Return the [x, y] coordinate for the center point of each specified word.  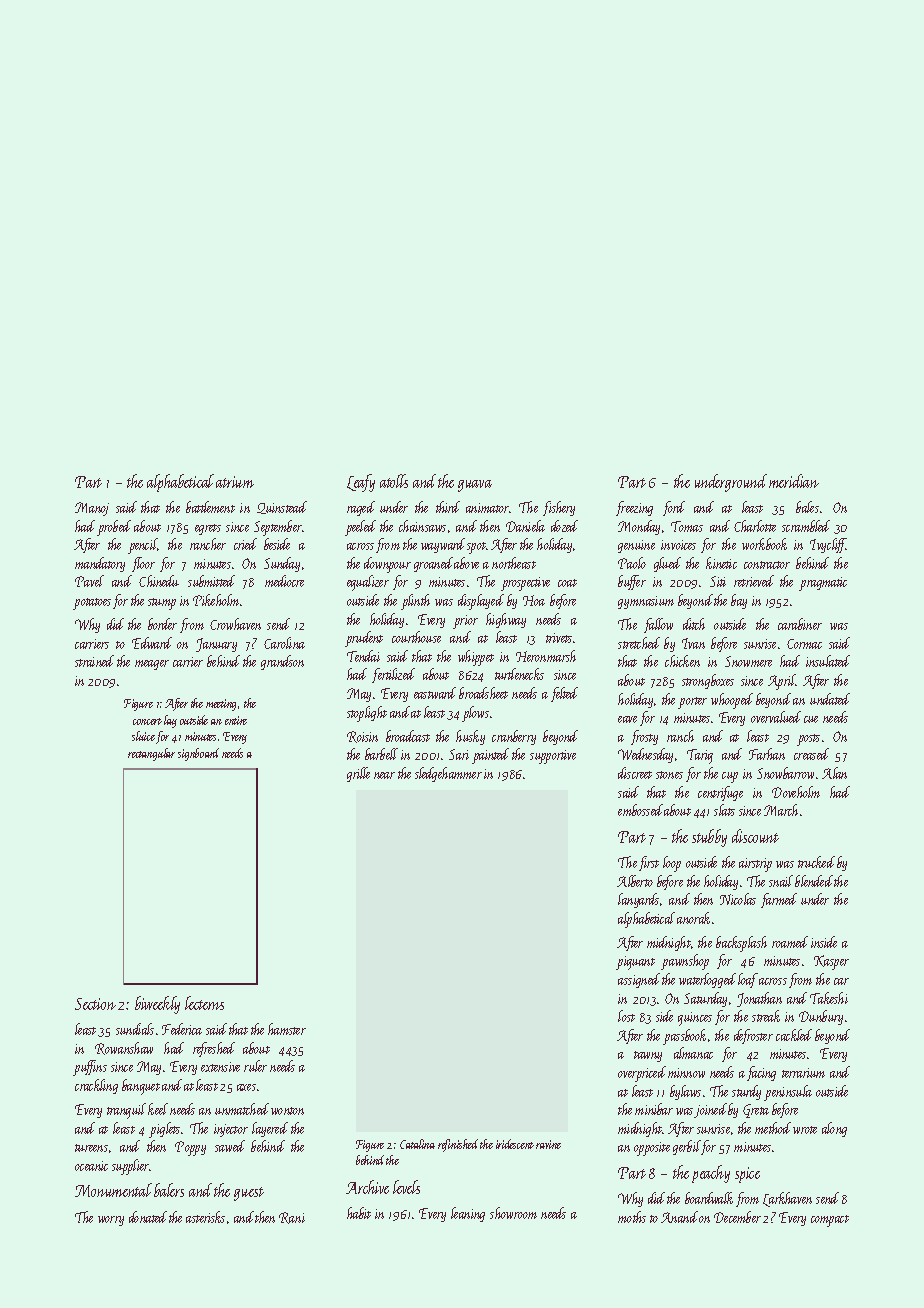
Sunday [282, 564]
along [834, 1129]
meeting [221, 705]
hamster [287, 1029]
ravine [548, 1144]
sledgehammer [448, 774]
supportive [553, 757]
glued [667, 564]
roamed [790, 942]
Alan [834, 773]
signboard [198, 754]
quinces [695, 1019]
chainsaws [422, 526]
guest [249, 1194]
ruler [255, 1066]
